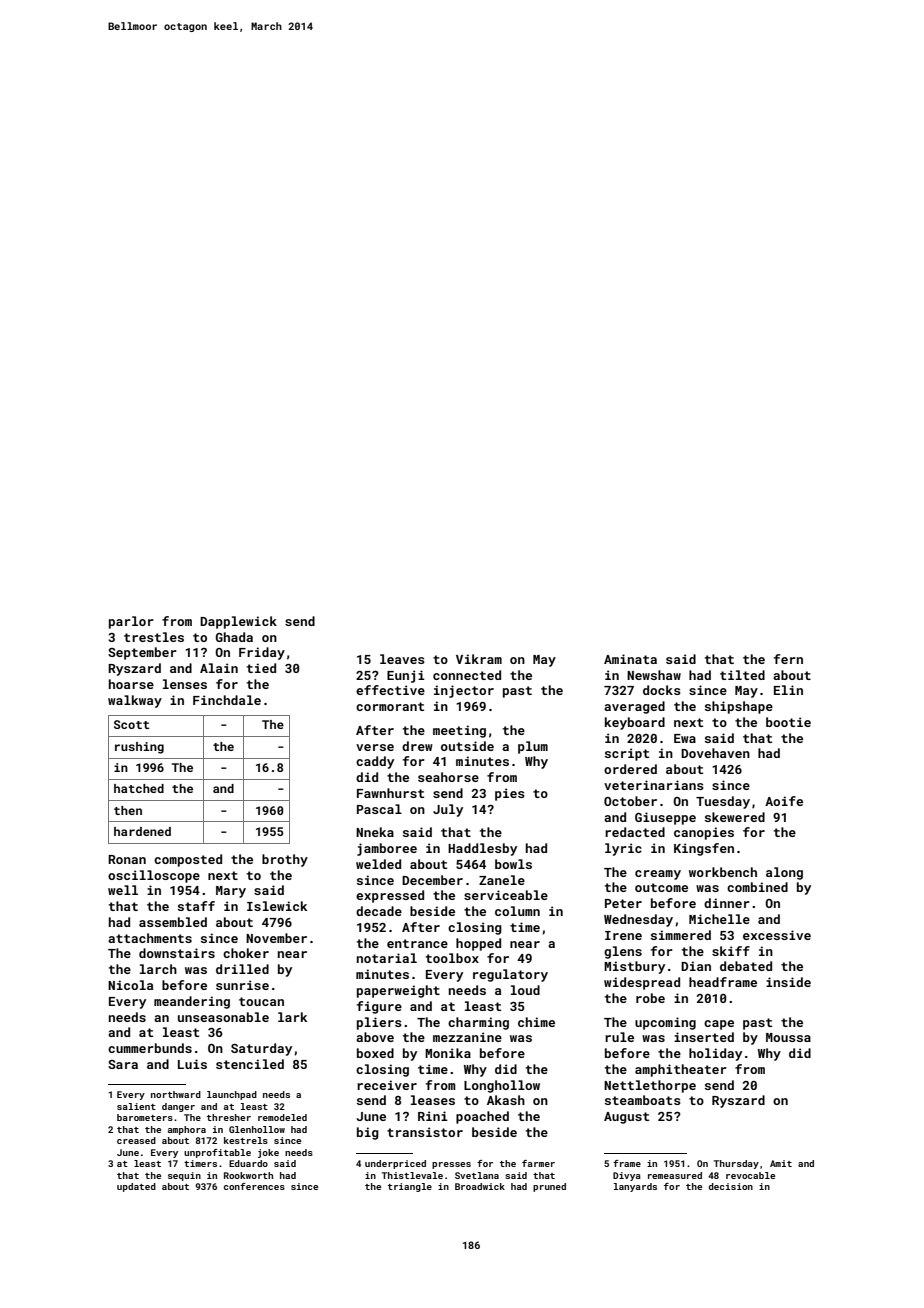 Image resolution: width=924 pixels, height=1308 pixels. Describe the element at coordinates (735, 817) in the screenshot. I see `skewered` at that location.
